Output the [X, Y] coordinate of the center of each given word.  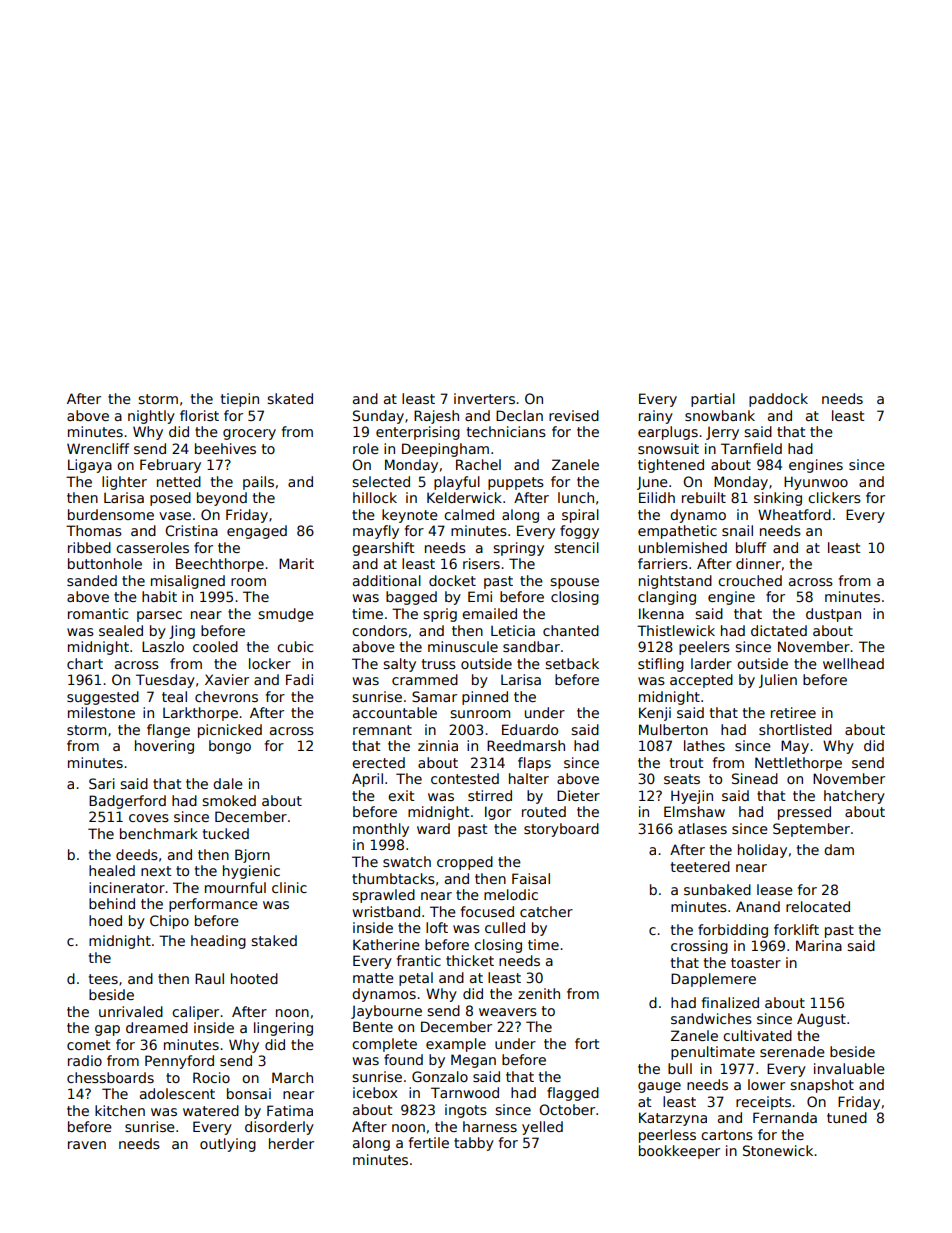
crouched [750, 580]
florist [199, 415]
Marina [819, 945]
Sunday [378, 417]
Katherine [386, 944]
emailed [489, 613]
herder [291, 1143]
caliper [195, 1013]
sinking [778, 499]
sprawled [383, 896]
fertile [428, 1142]
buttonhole [105, 563]
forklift [796, 929]
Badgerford [127, 802]
